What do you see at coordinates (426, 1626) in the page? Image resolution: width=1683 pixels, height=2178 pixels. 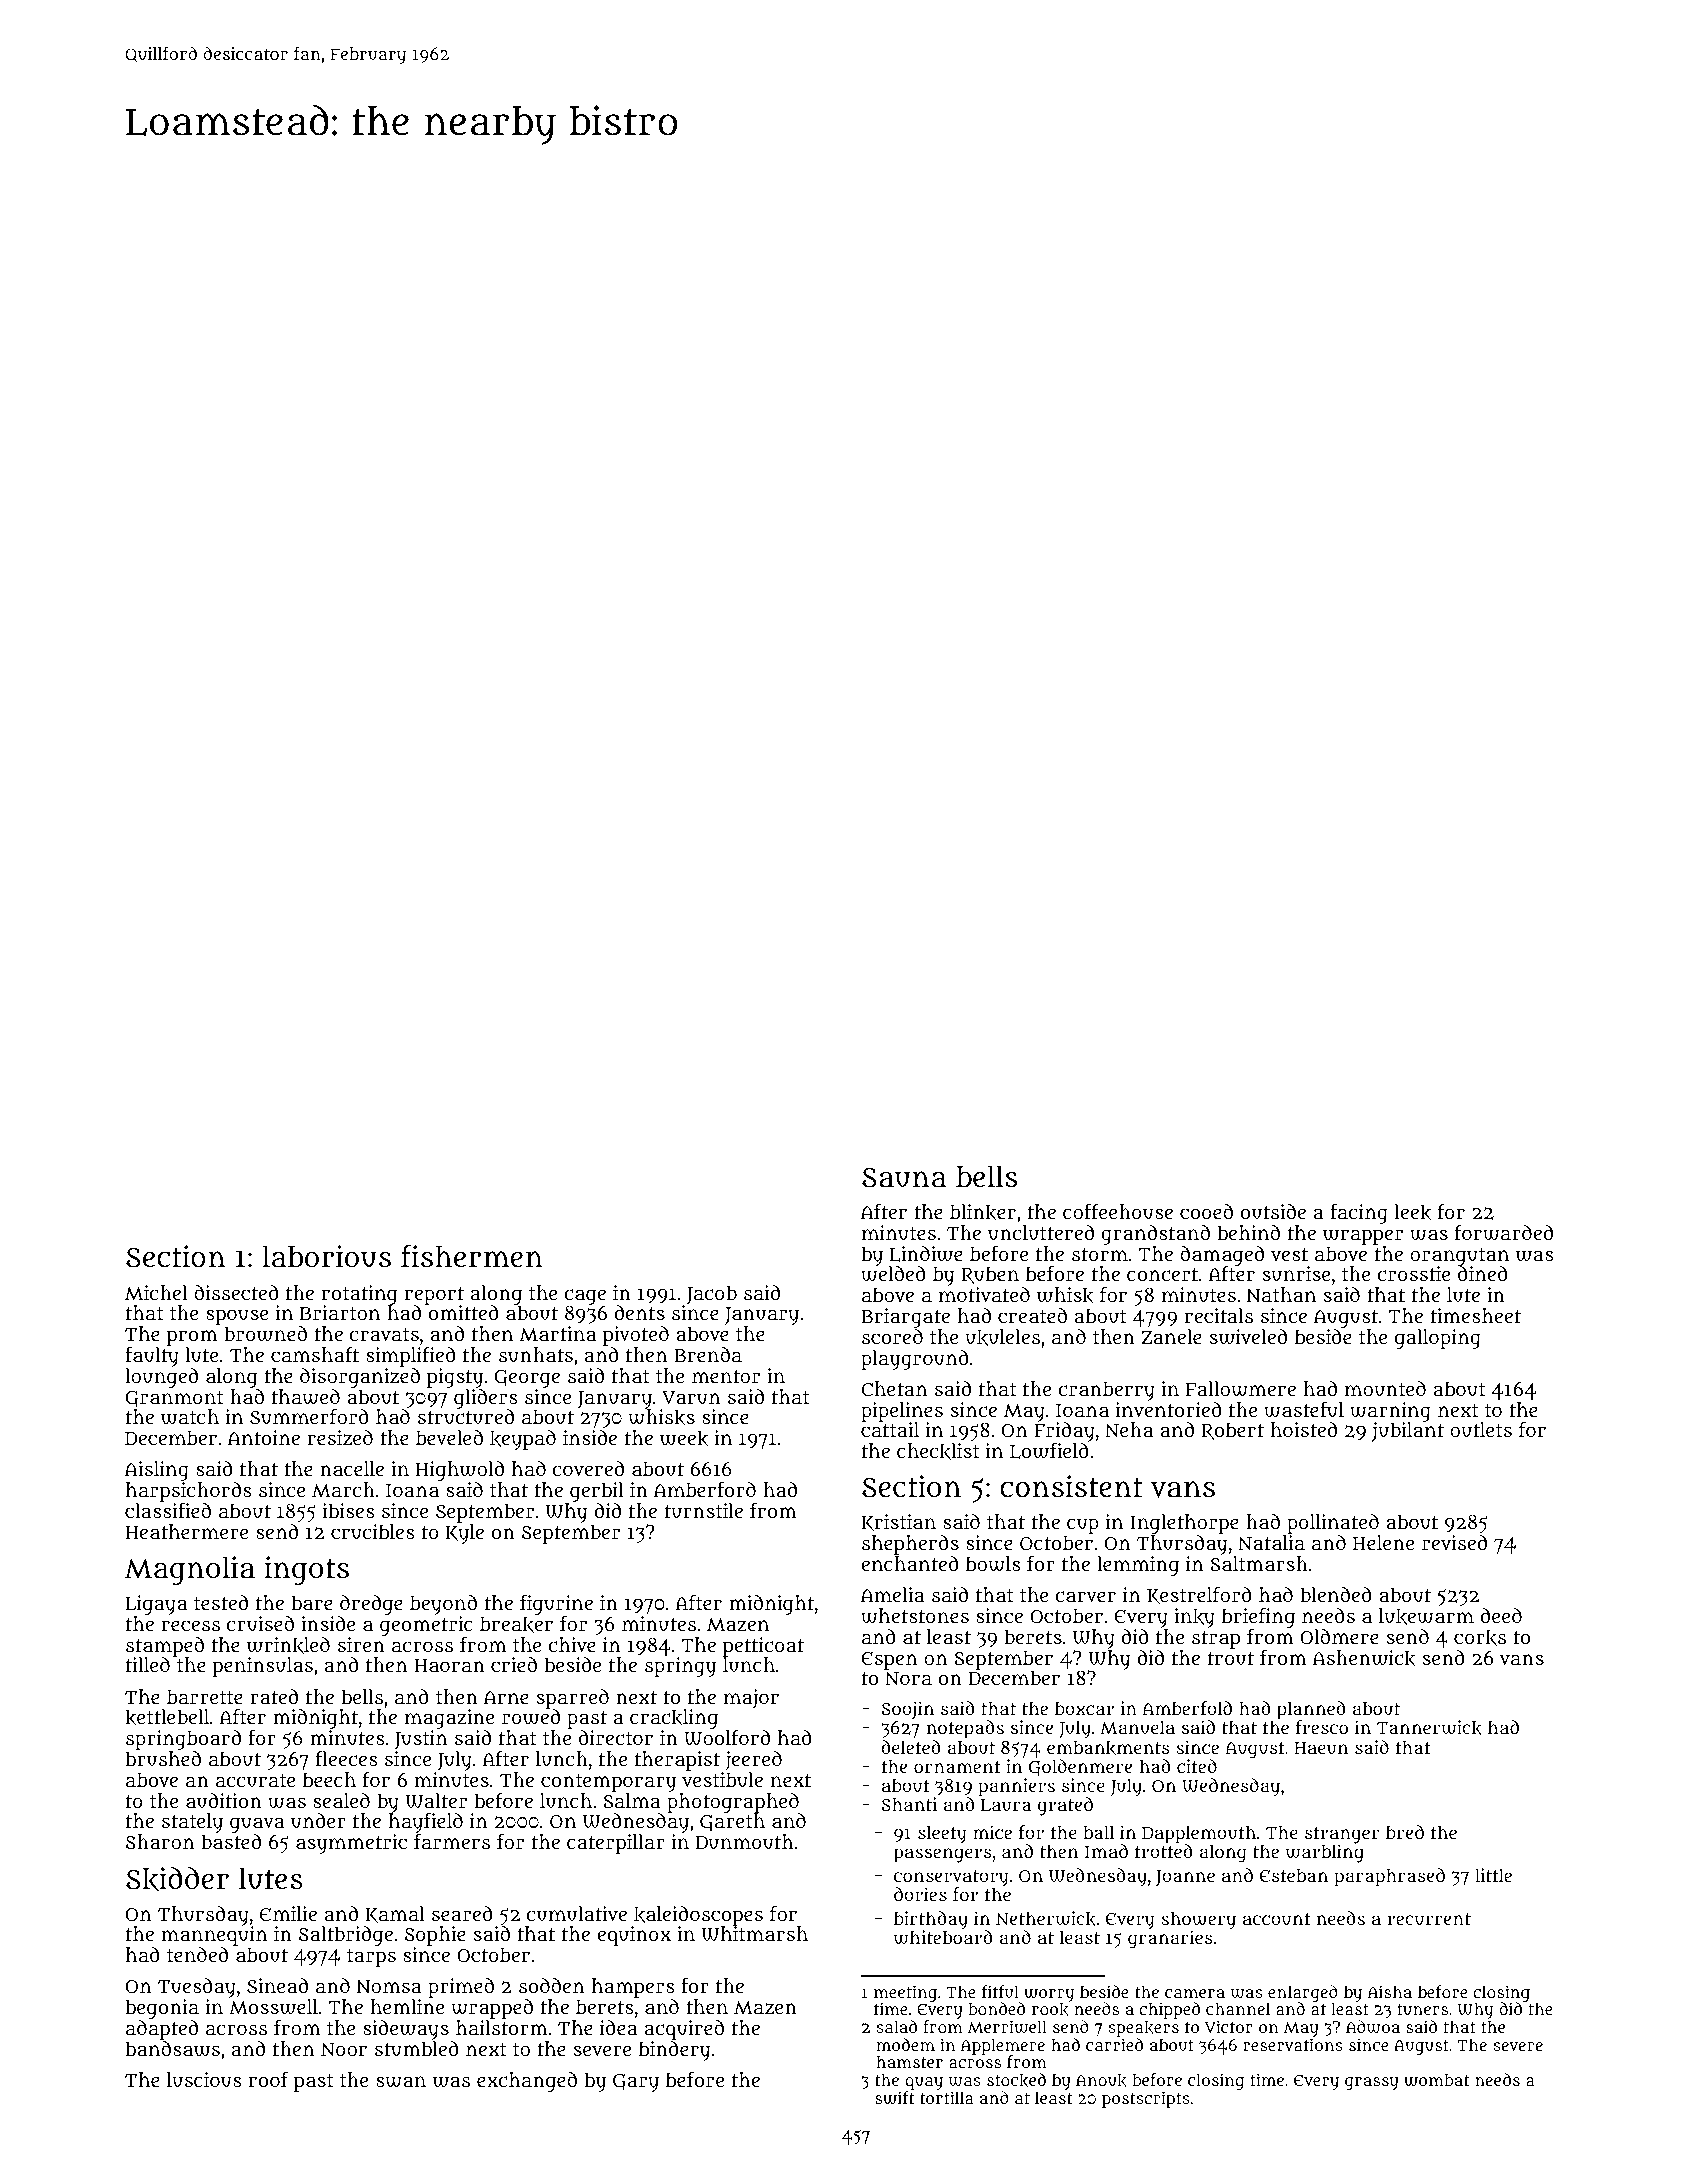 I see `geometric` at bounding box center [426, 1626].
